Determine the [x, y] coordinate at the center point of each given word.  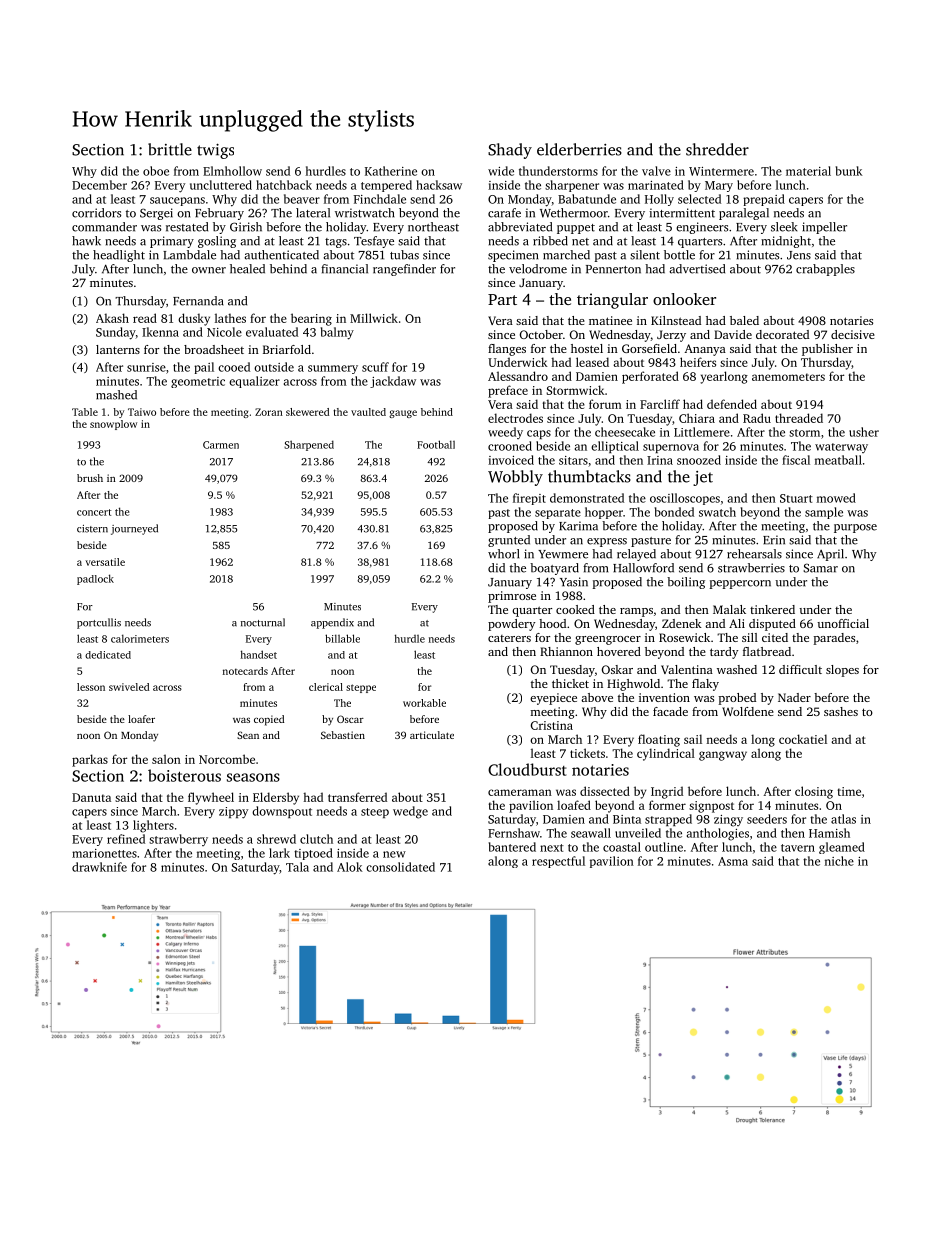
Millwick [374, 318]
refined [126, 839]
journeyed [134, 529]
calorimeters [140, 638]
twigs [215, 151]
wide [501, 171]
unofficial [843, 623]
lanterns [118, 349]
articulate [432, 735]
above [597, 697]
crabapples [825, 270]
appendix [332, 623]
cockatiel [803, 739]
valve [656, 171]
